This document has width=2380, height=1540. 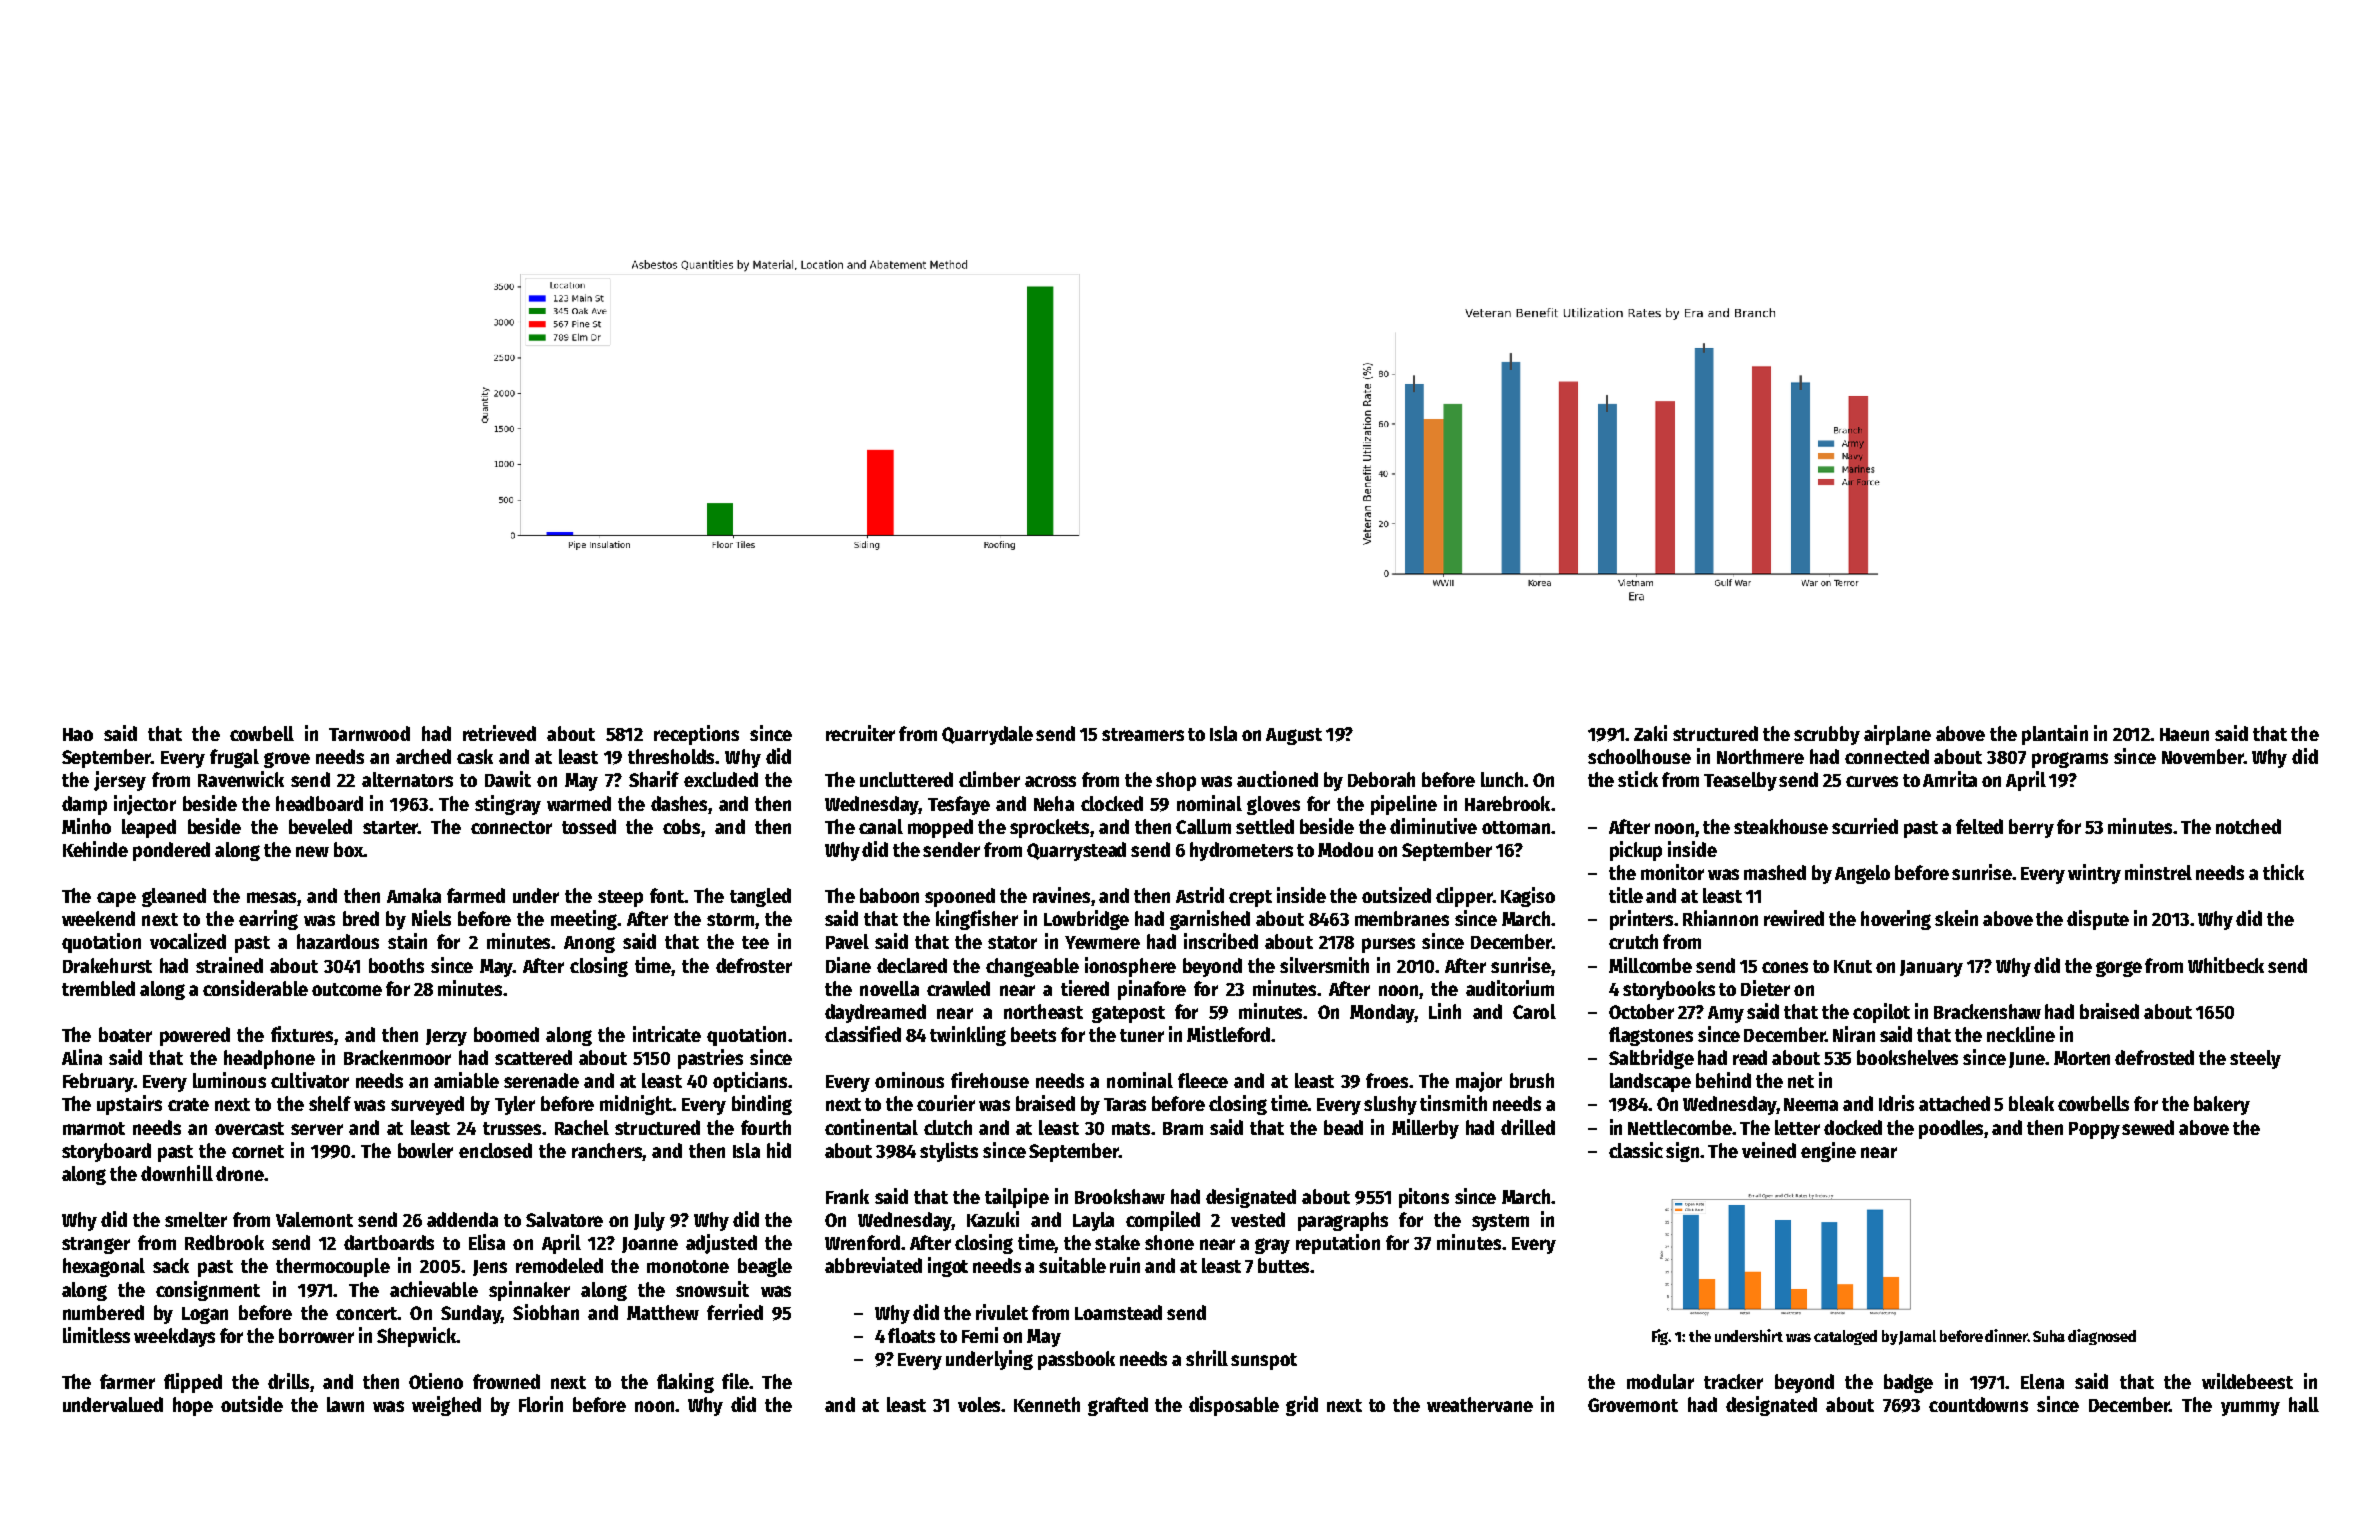 What do you see at coordinates (369, 733) in the document?
I see `Tarnwood` at bounding box center [369, 733].
